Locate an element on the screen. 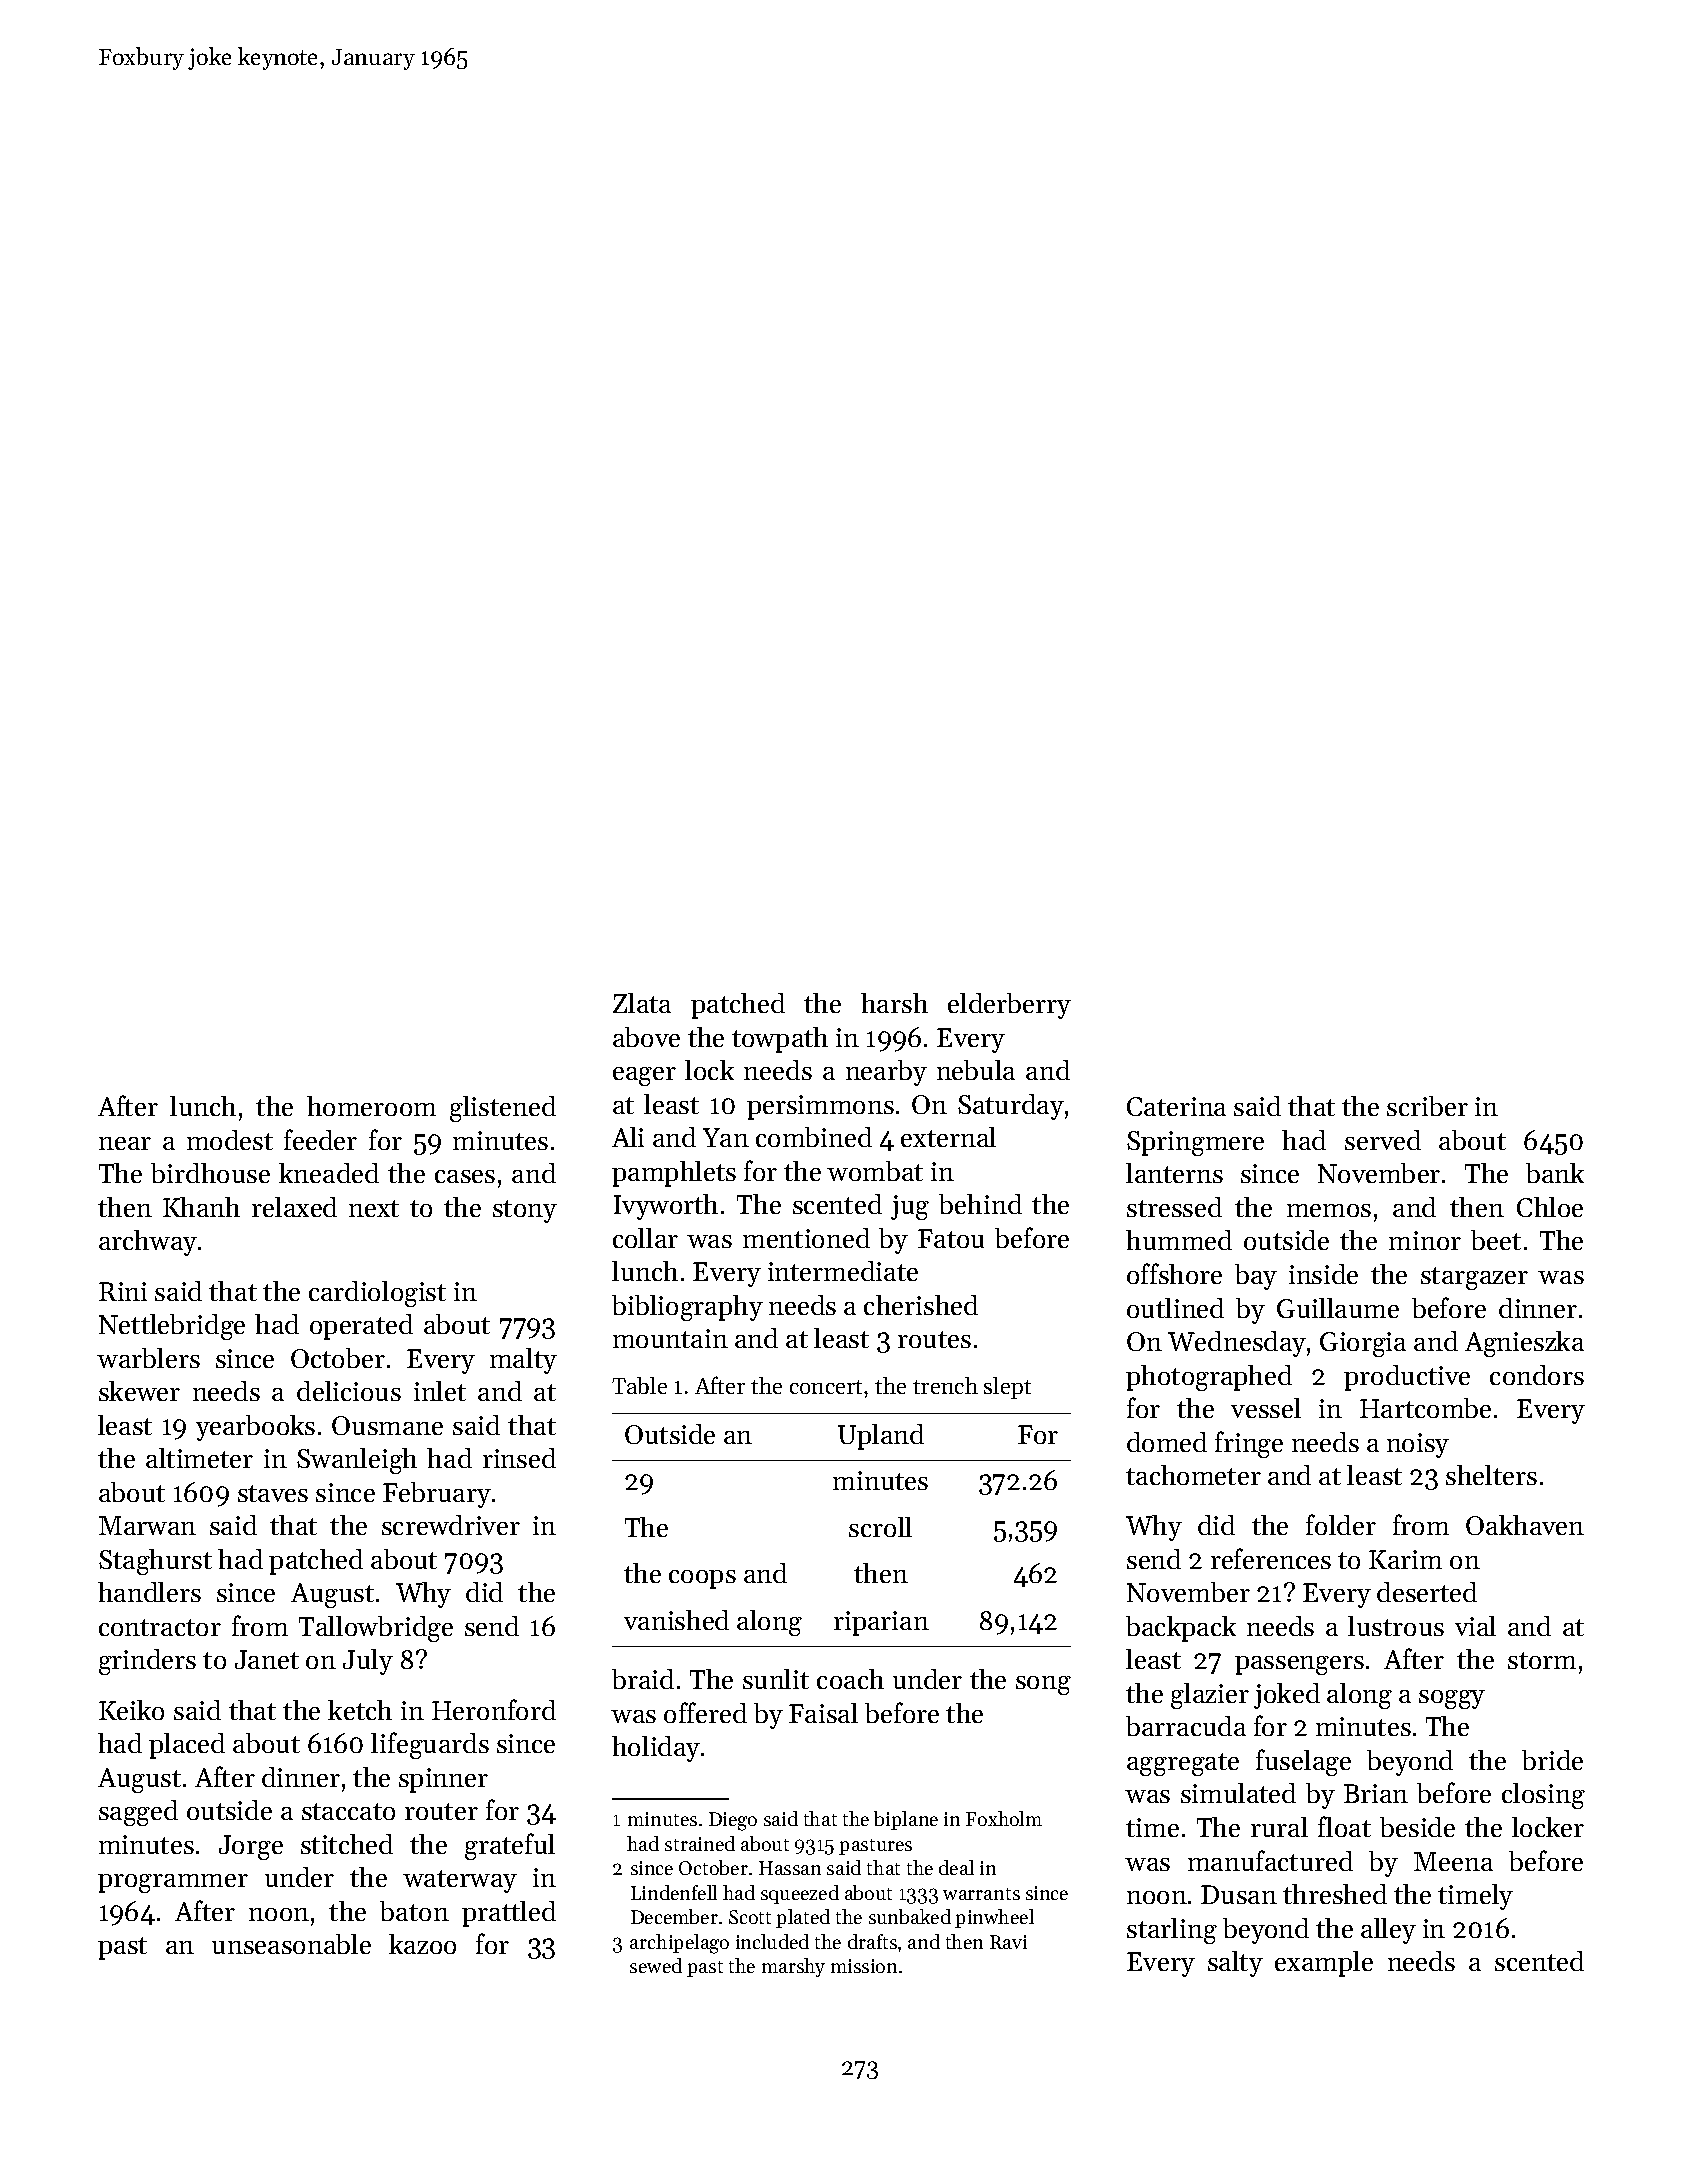 The width and height of the screenshot is (1683, 2178). vanished is located at coordinates (676, 1620).
